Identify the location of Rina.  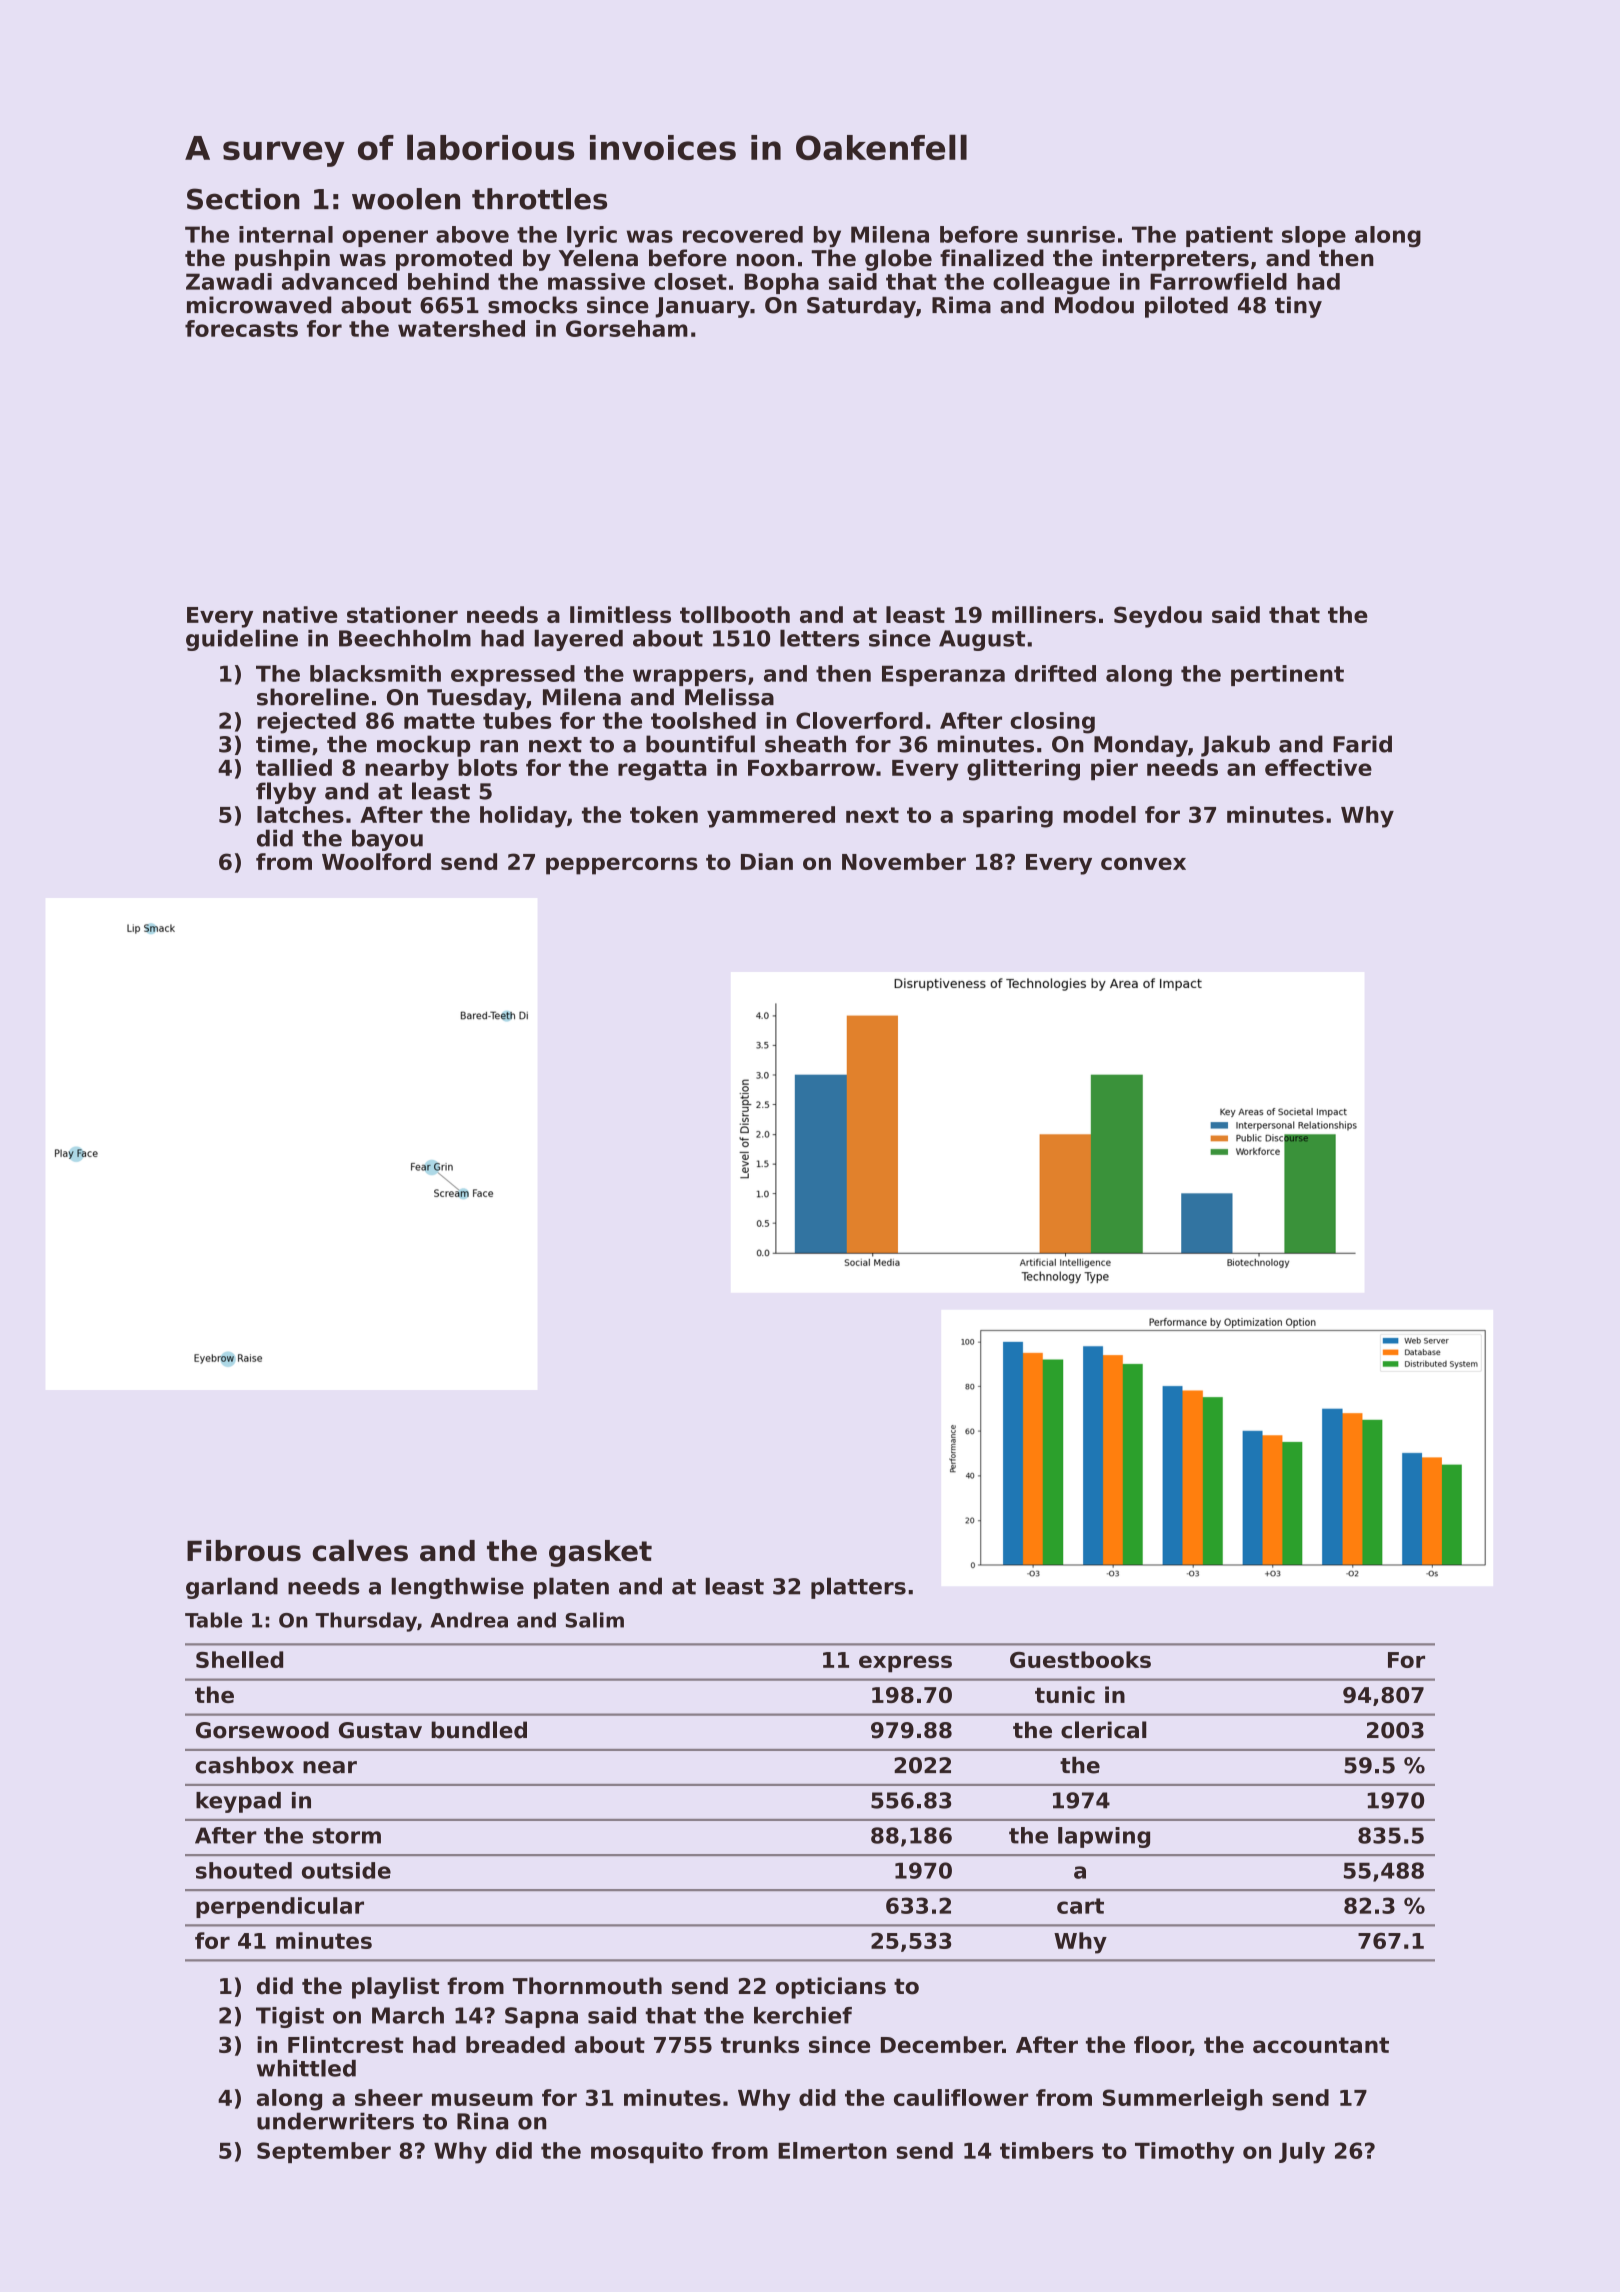
(482, 2121).
